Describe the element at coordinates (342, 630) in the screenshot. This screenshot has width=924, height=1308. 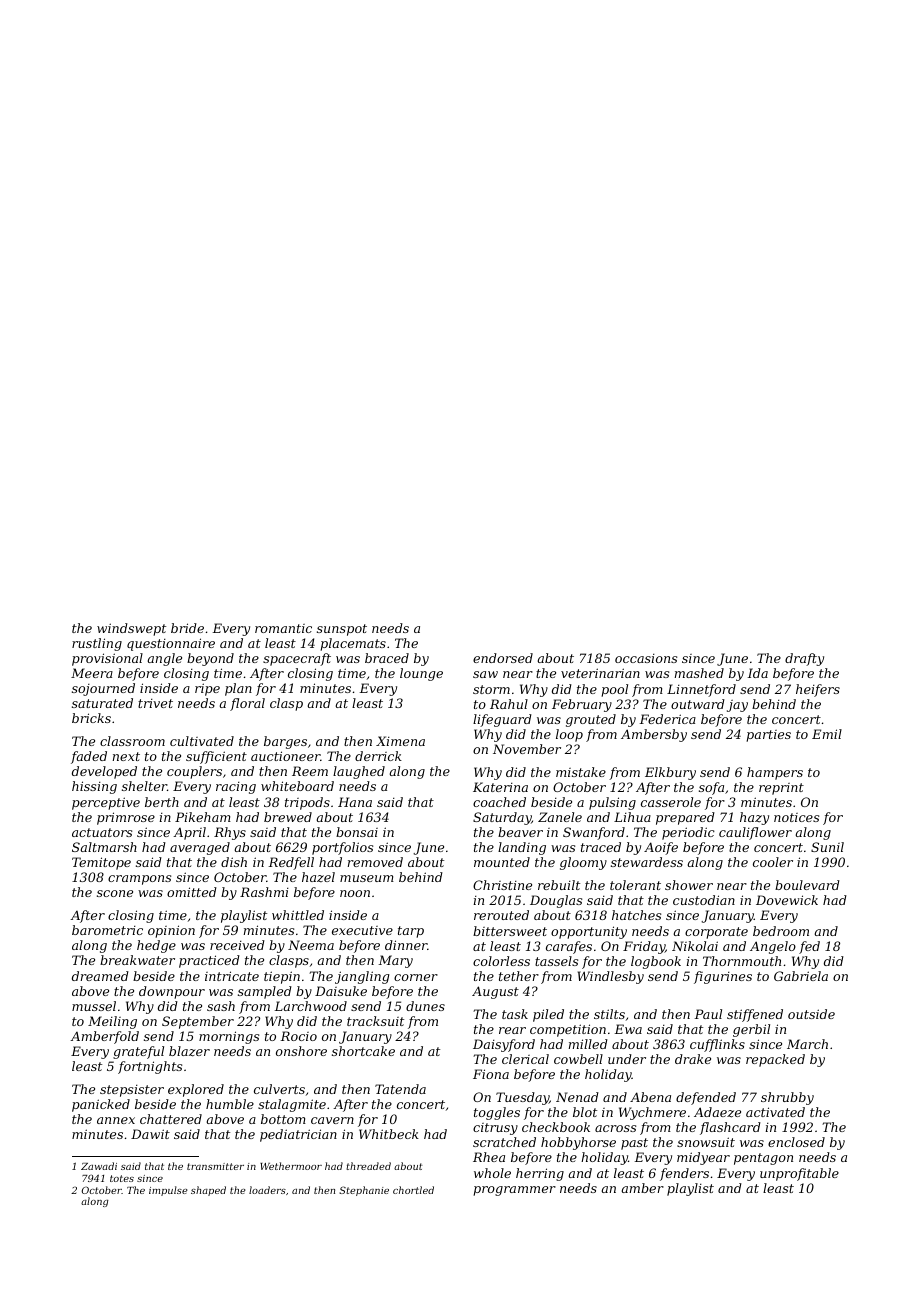
I see `sunspot` at that location.
